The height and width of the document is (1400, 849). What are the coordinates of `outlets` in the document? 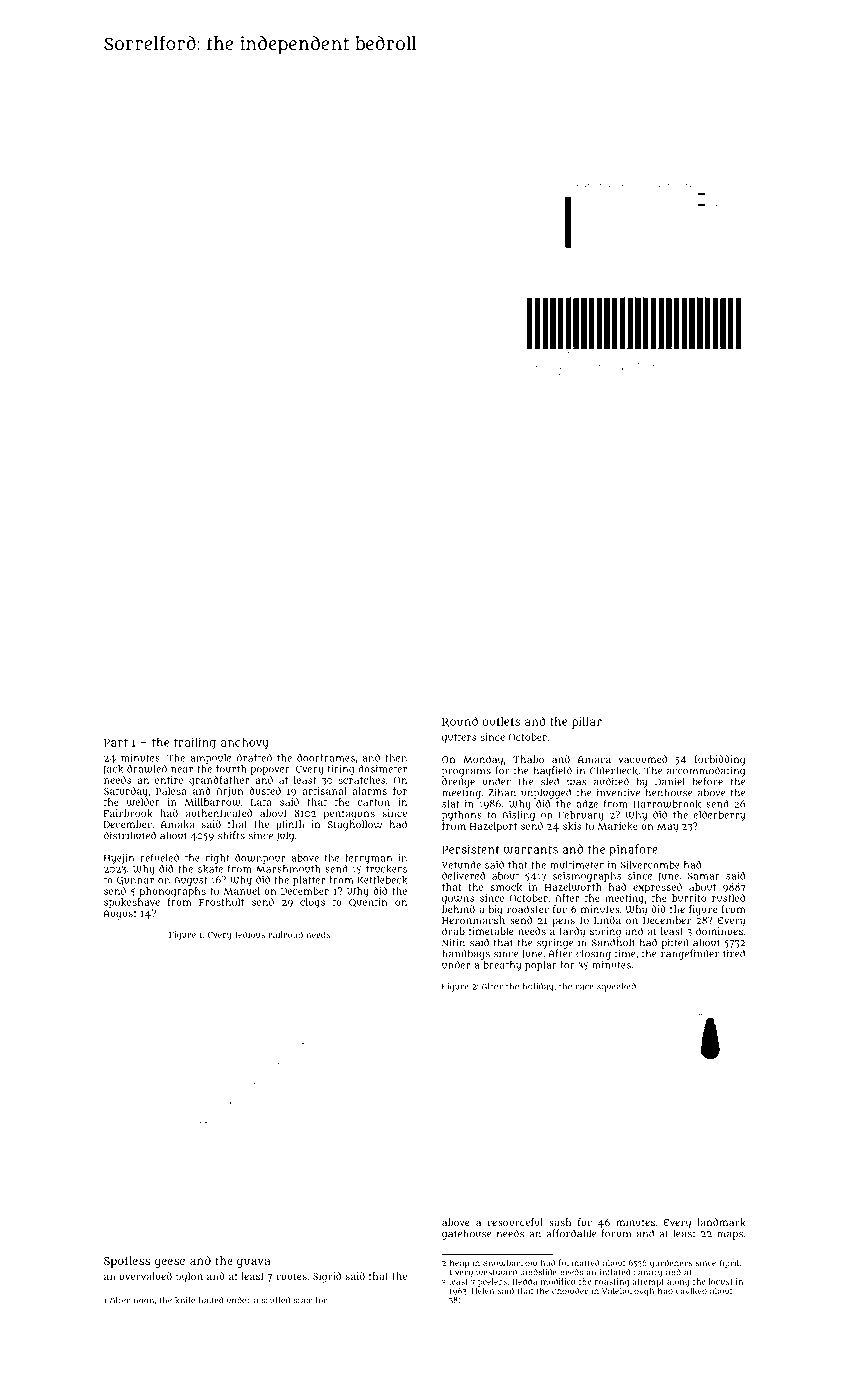 It's located at (501, 721).
